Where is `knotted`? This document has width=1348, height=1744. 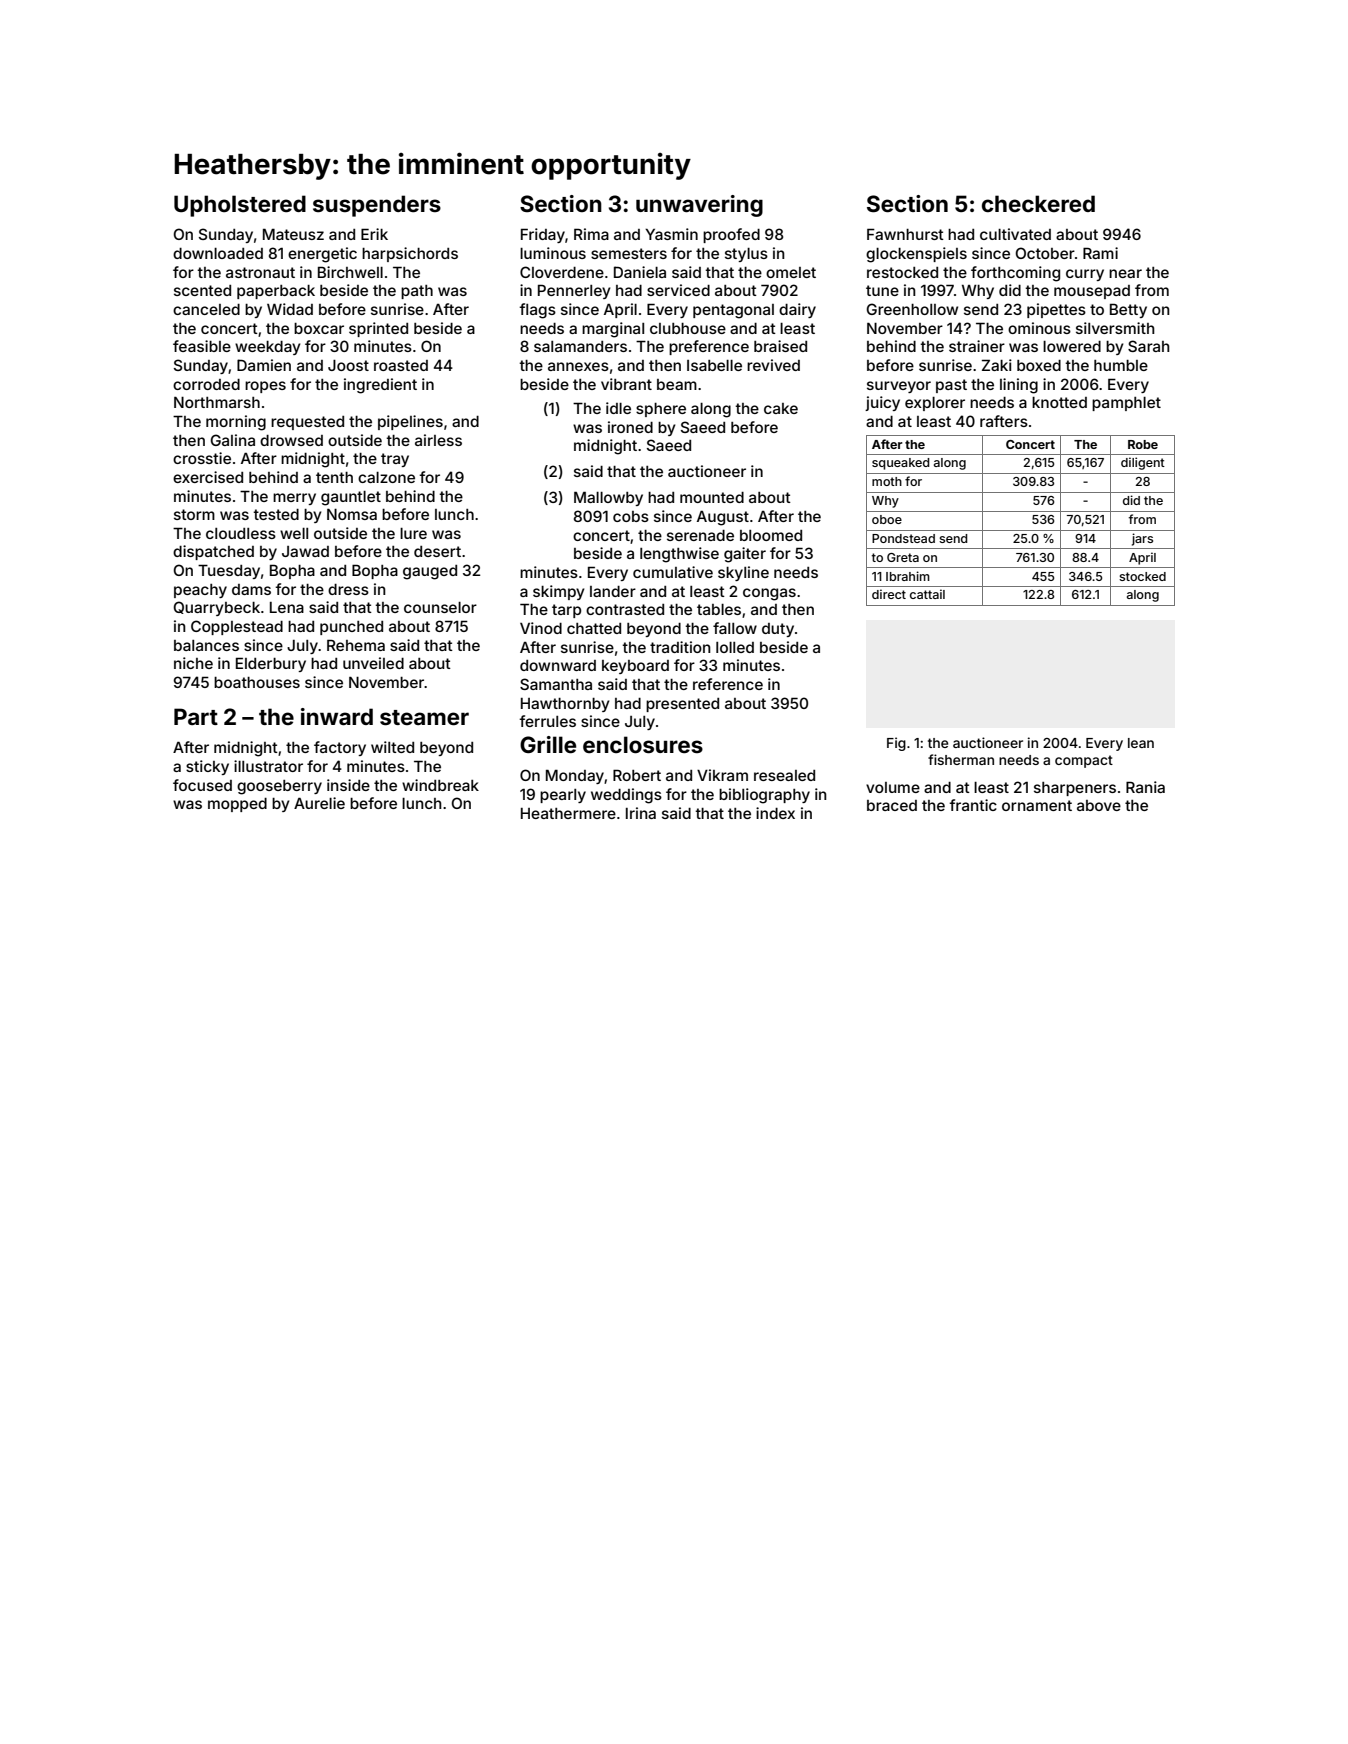 knotted is located at coordinates (1059, 402).
